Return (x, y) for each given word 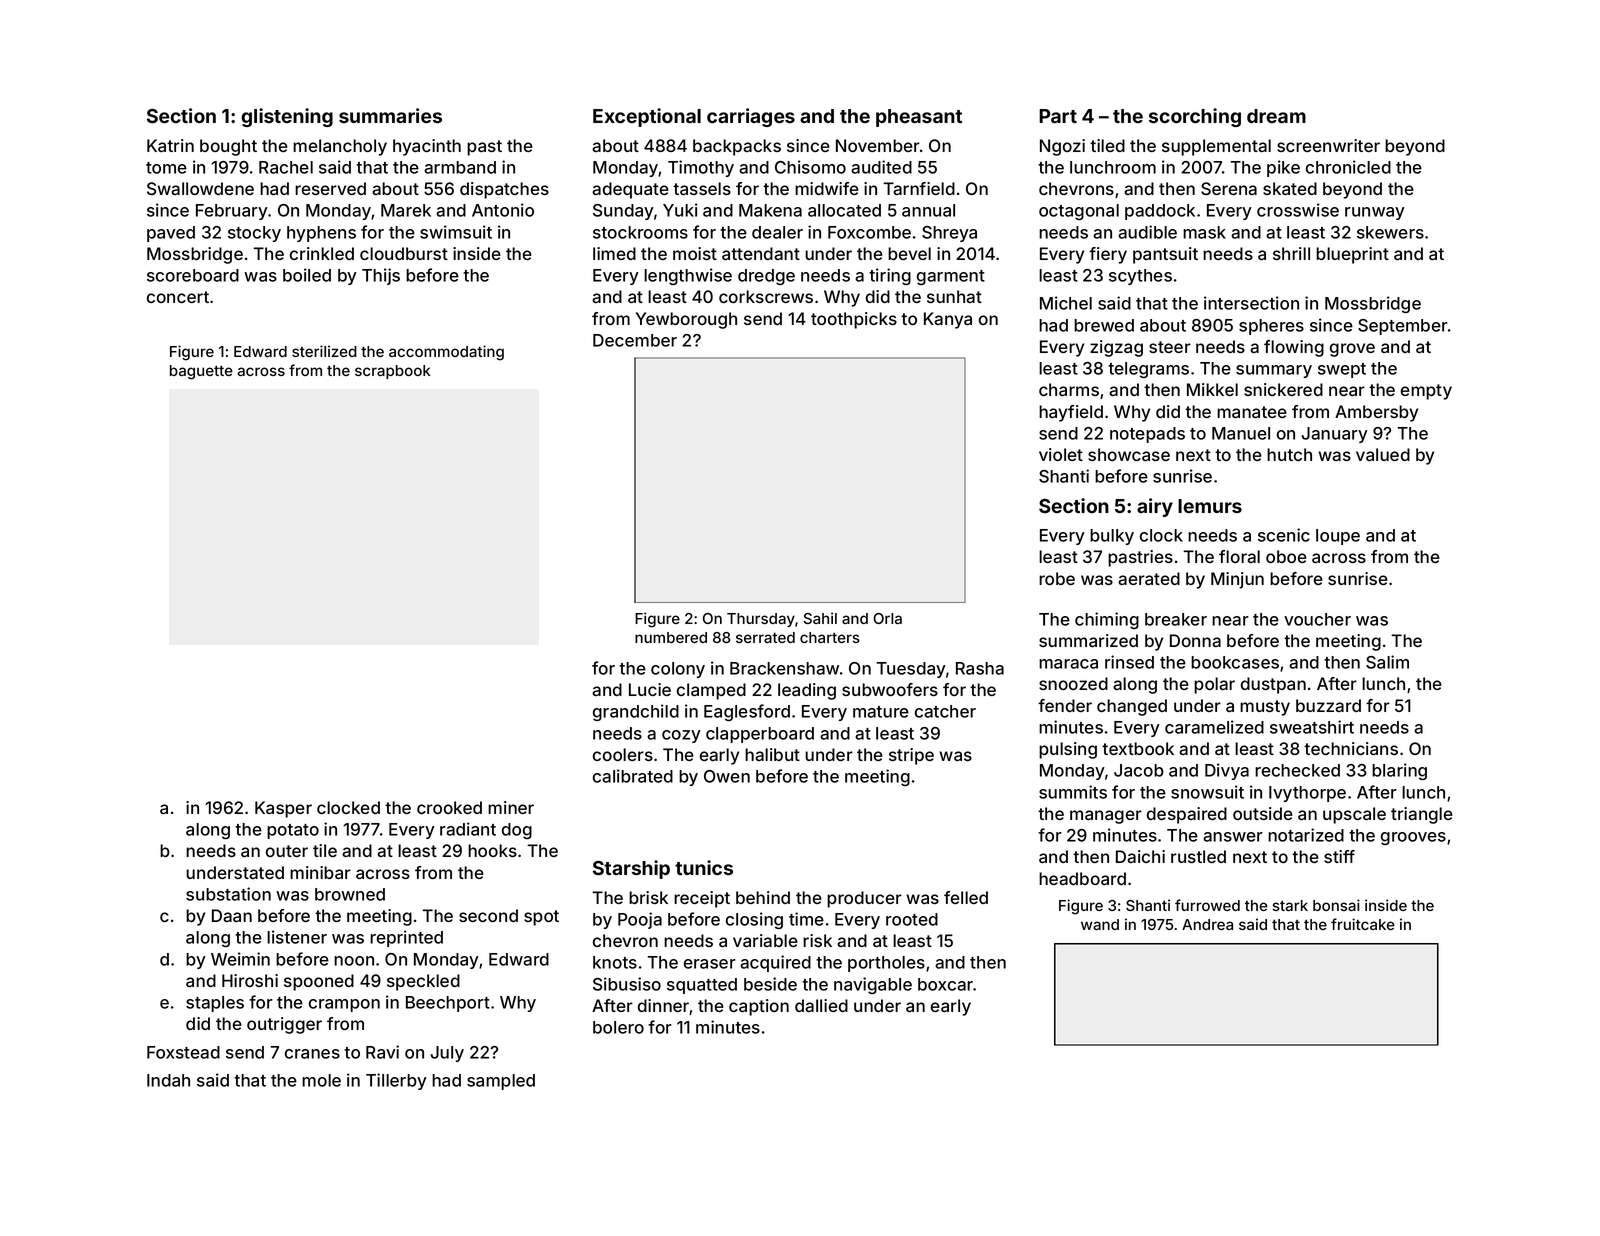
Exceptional (647, 117)
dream (1276, 116)
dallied (821, 1005)
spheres (1271, 327)
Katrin (170, 145)
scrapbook (393, 372)
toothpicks (854, 320)
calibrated (633, 776)
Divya (1227, 771)
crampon (344, 1005)
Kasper (283, 809)
